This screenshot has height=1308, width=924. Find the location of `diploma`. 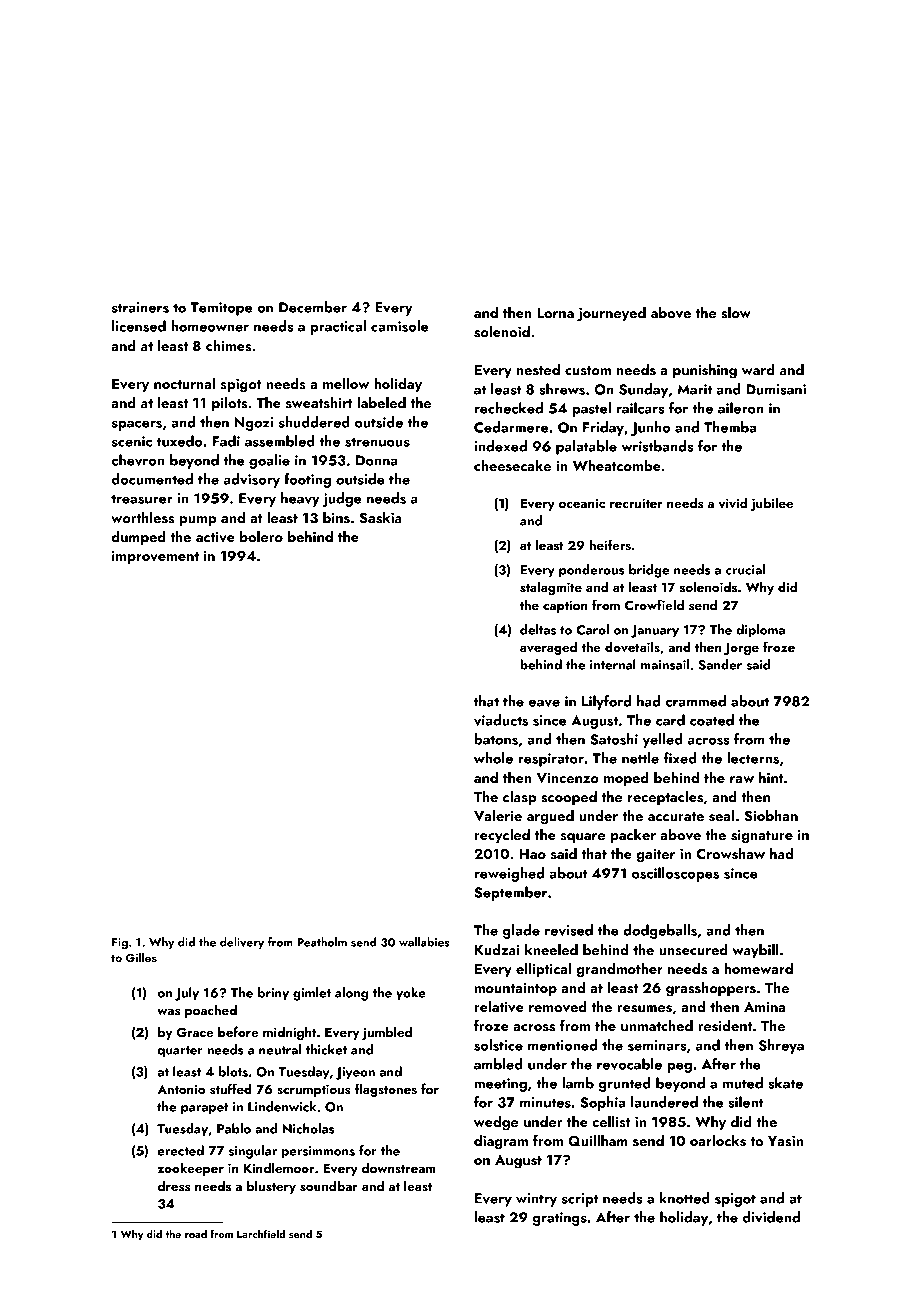

diploma is located at coordinates (760, 631).
